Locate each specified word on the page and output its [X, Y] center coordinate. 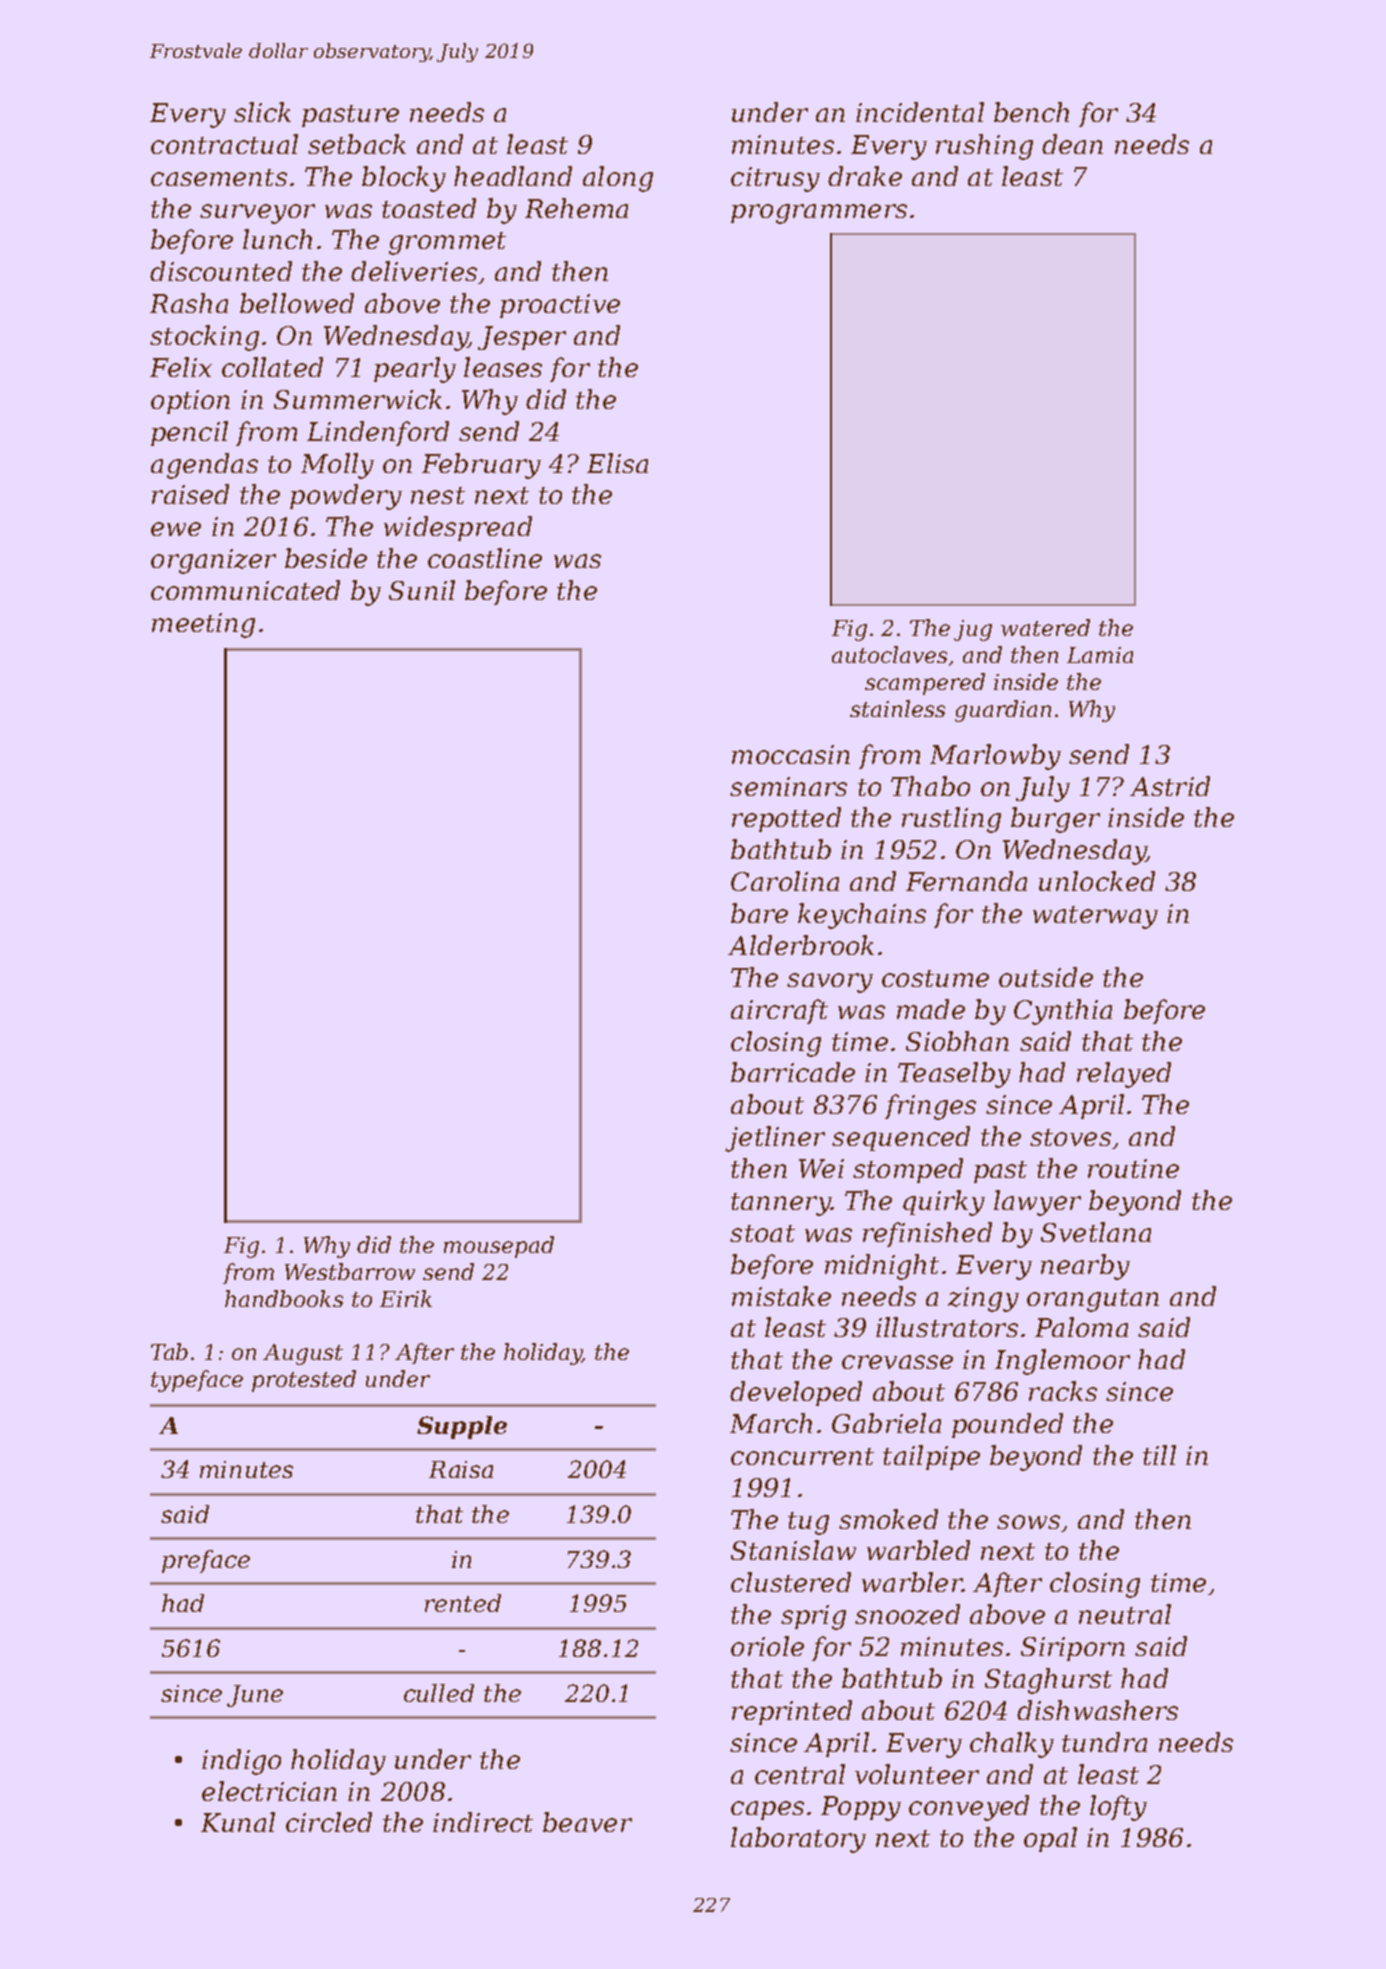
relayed [1124, 1075]
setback [357, 144]
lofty [1118, 1808]
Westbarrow [350, 1271]
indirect [483, 1822]
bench [1031, 112]
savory [830, 983]
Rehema [576, 208]
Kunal [238, 1822]
